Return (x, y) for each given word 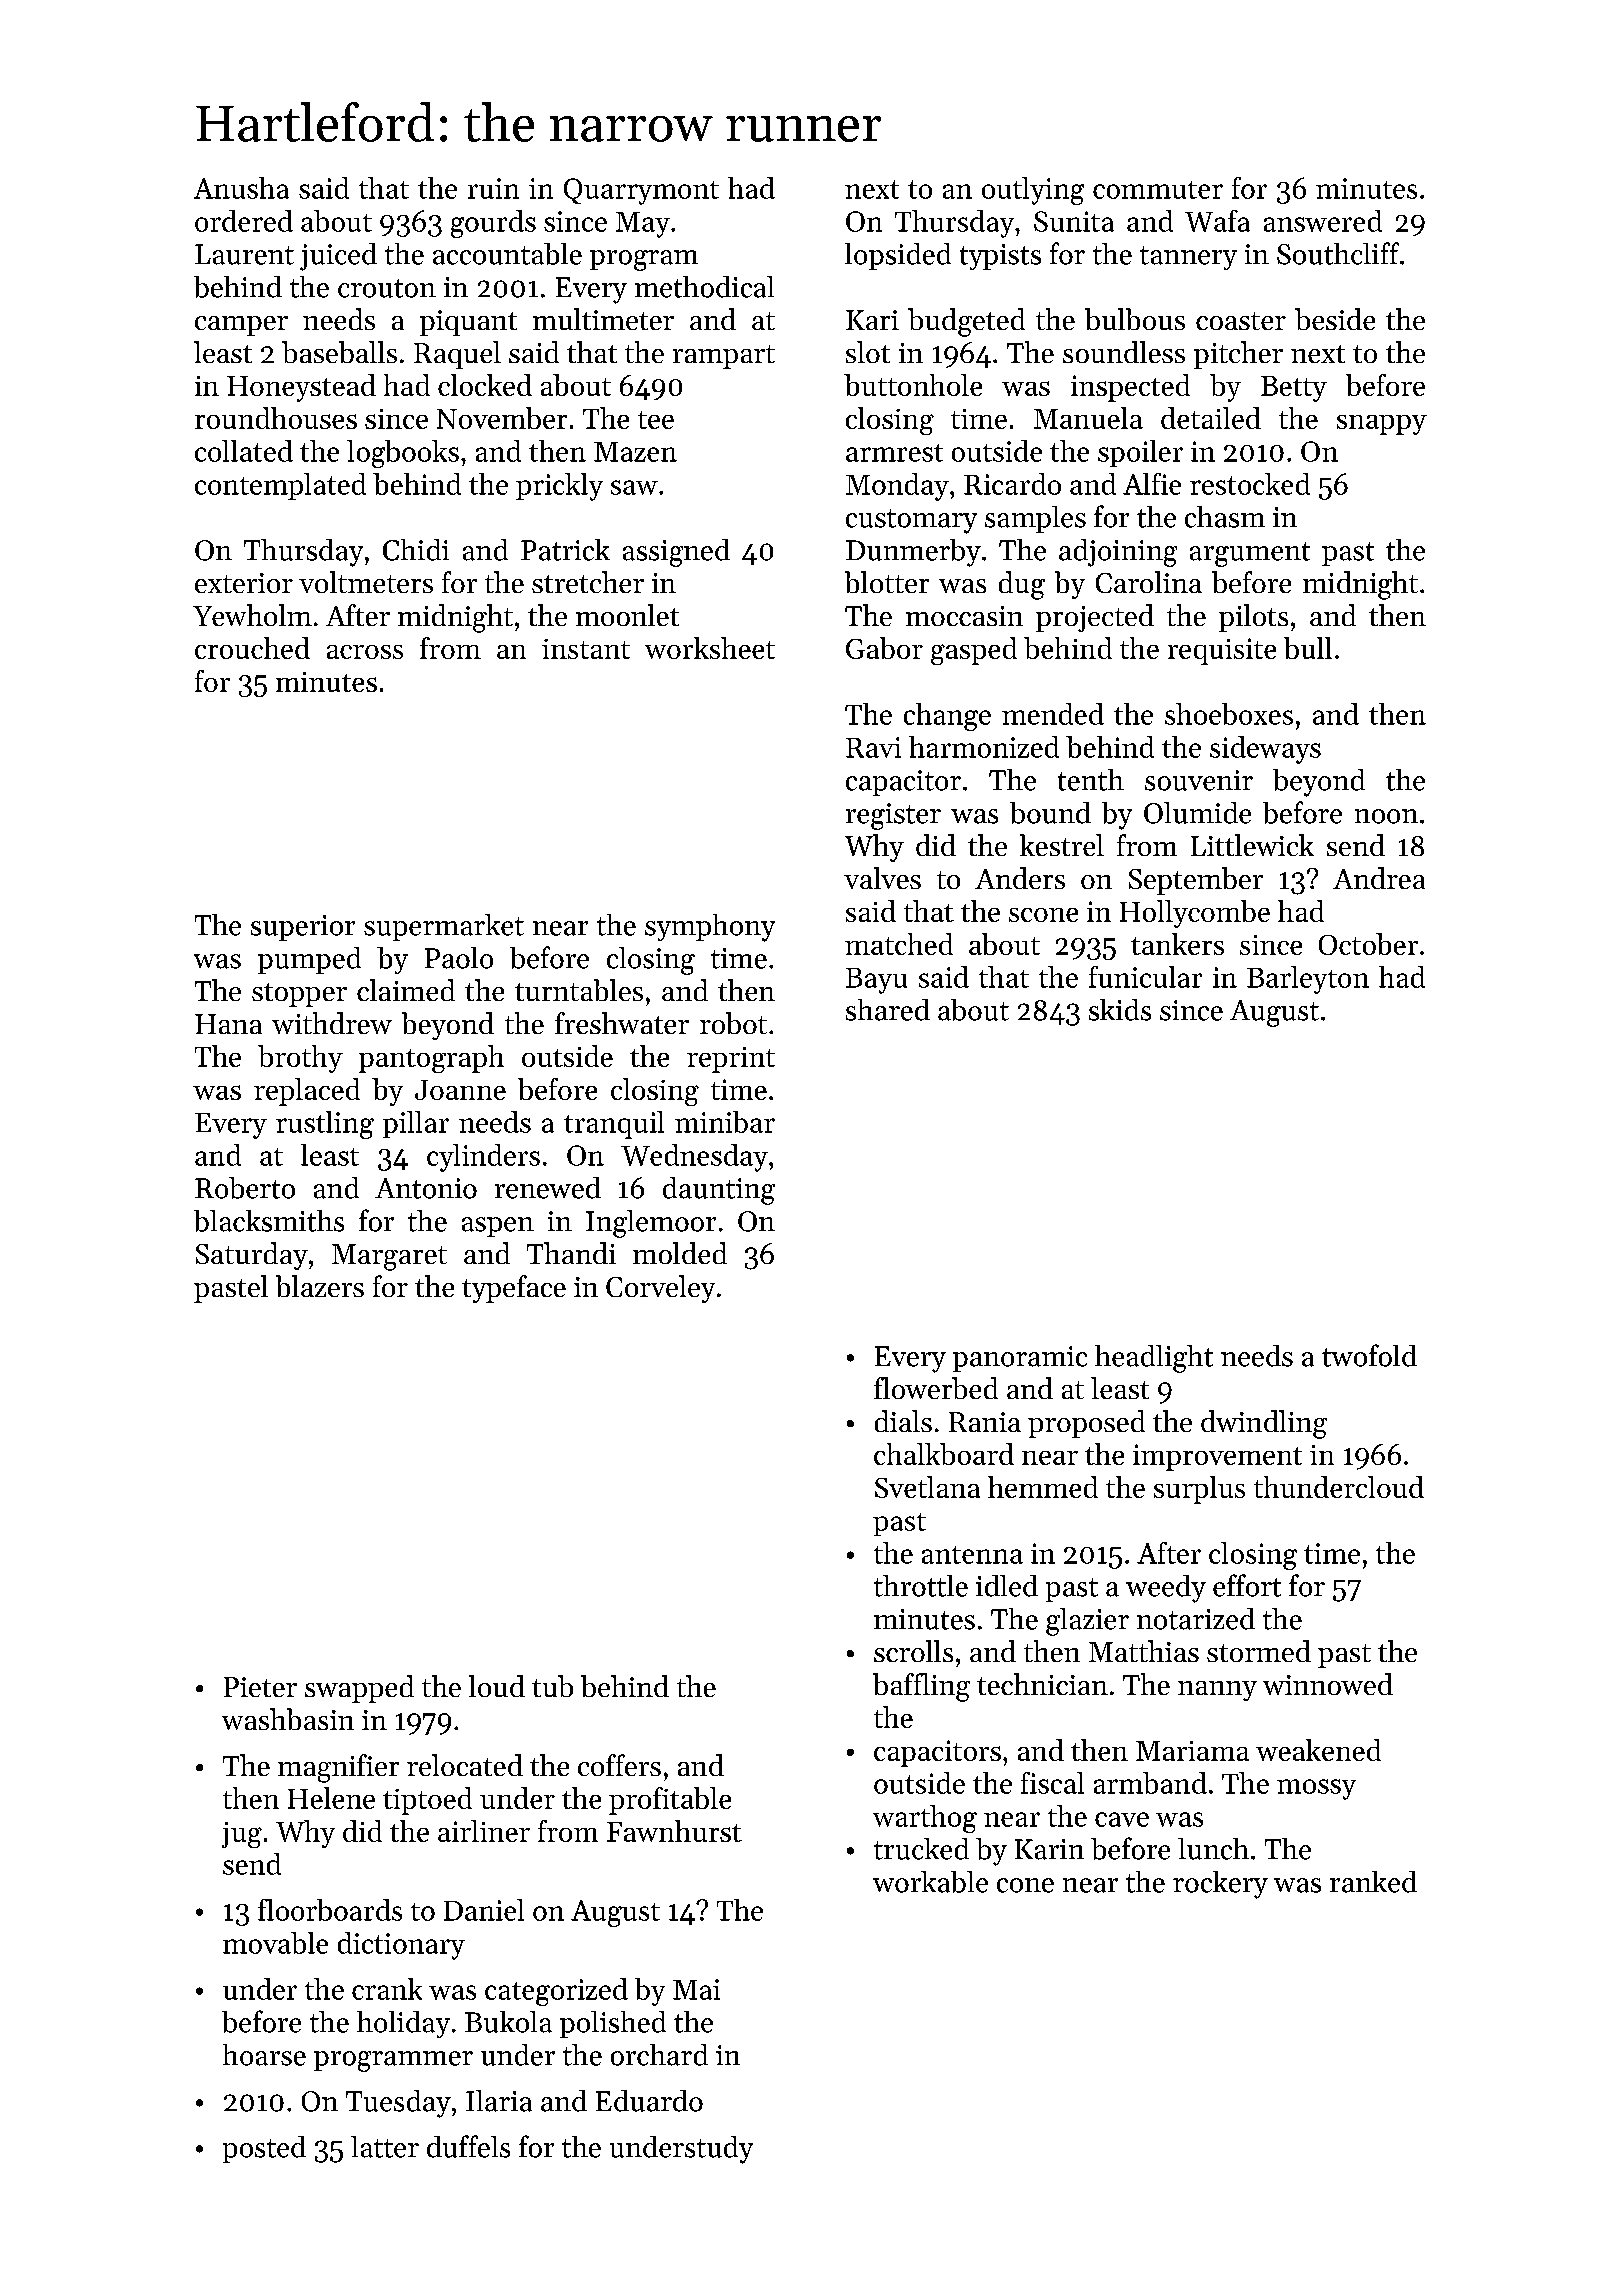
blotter (887, 582)
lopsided (898, 256)
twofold (1369, 1355)
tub (552, 1686)
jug (242, 1835)
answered (1323, 221)
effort (1247, 1585)
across (365, 652)
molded (680, 1253)
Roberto (245, 1188)
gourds (493, 224)
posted (264, 2149)
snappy (1382, 425)
